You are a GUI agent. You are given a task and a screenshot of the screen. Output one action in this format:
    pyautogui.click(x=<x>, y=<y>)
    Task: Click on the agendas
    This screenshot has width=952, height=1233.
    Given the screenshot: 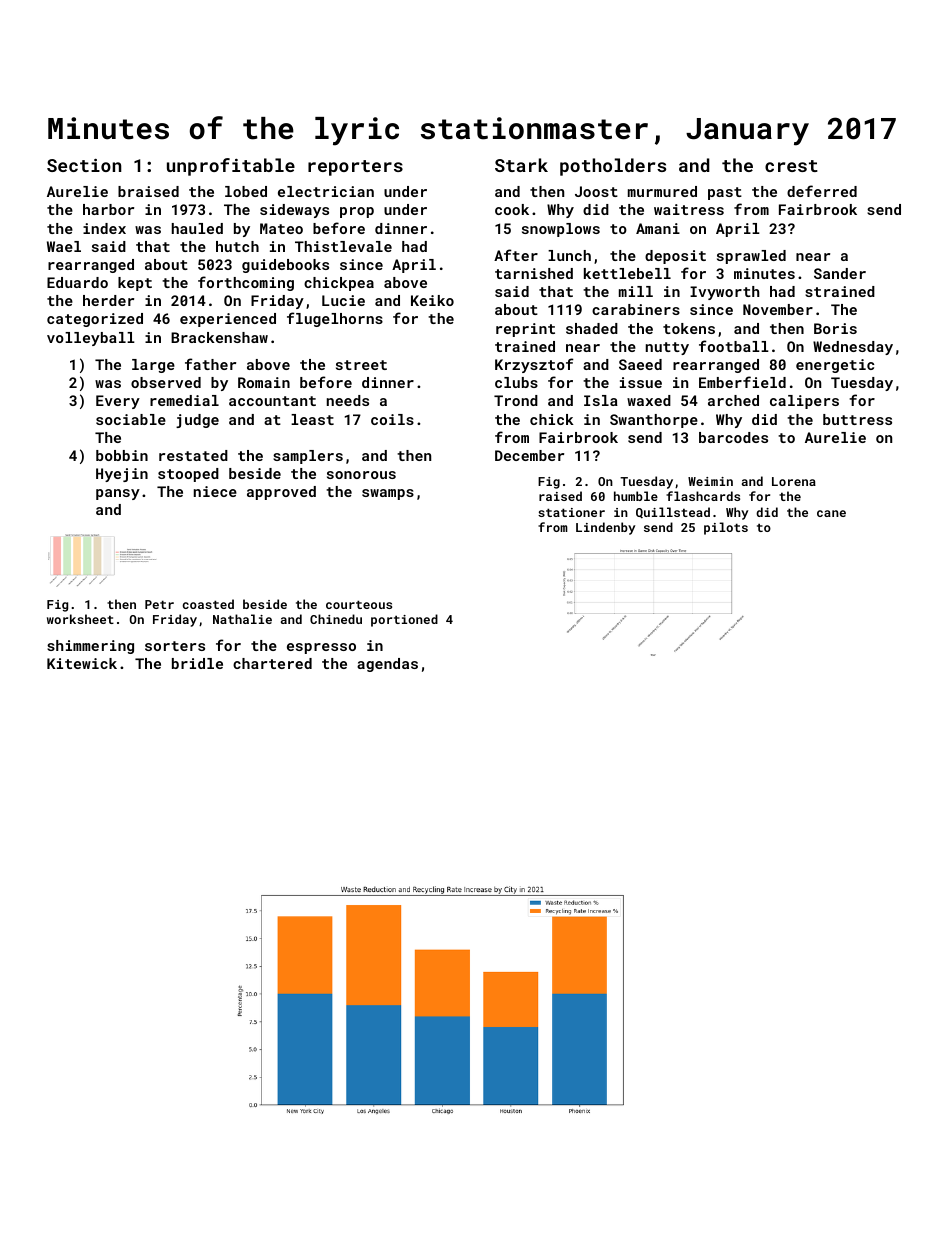 What is the action you would take?
    pyautogui.click(x=387, y=665)
